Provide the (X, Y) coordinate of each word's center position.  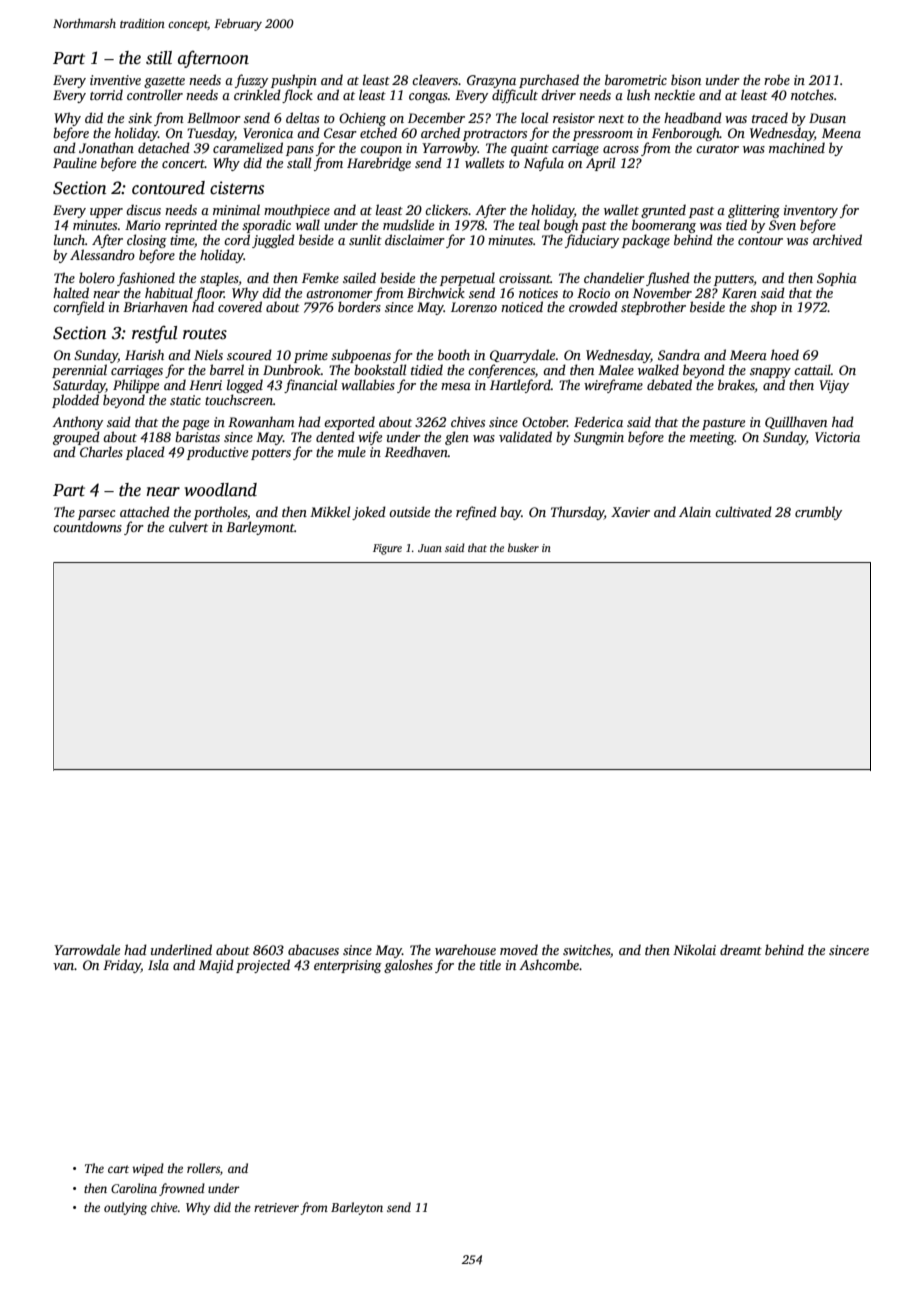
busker (523, 547)
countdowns (87, 526)
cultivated (743, 511)
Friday (122, 966)
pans (300, 151)
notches (812, 94)
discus (143, 209)
